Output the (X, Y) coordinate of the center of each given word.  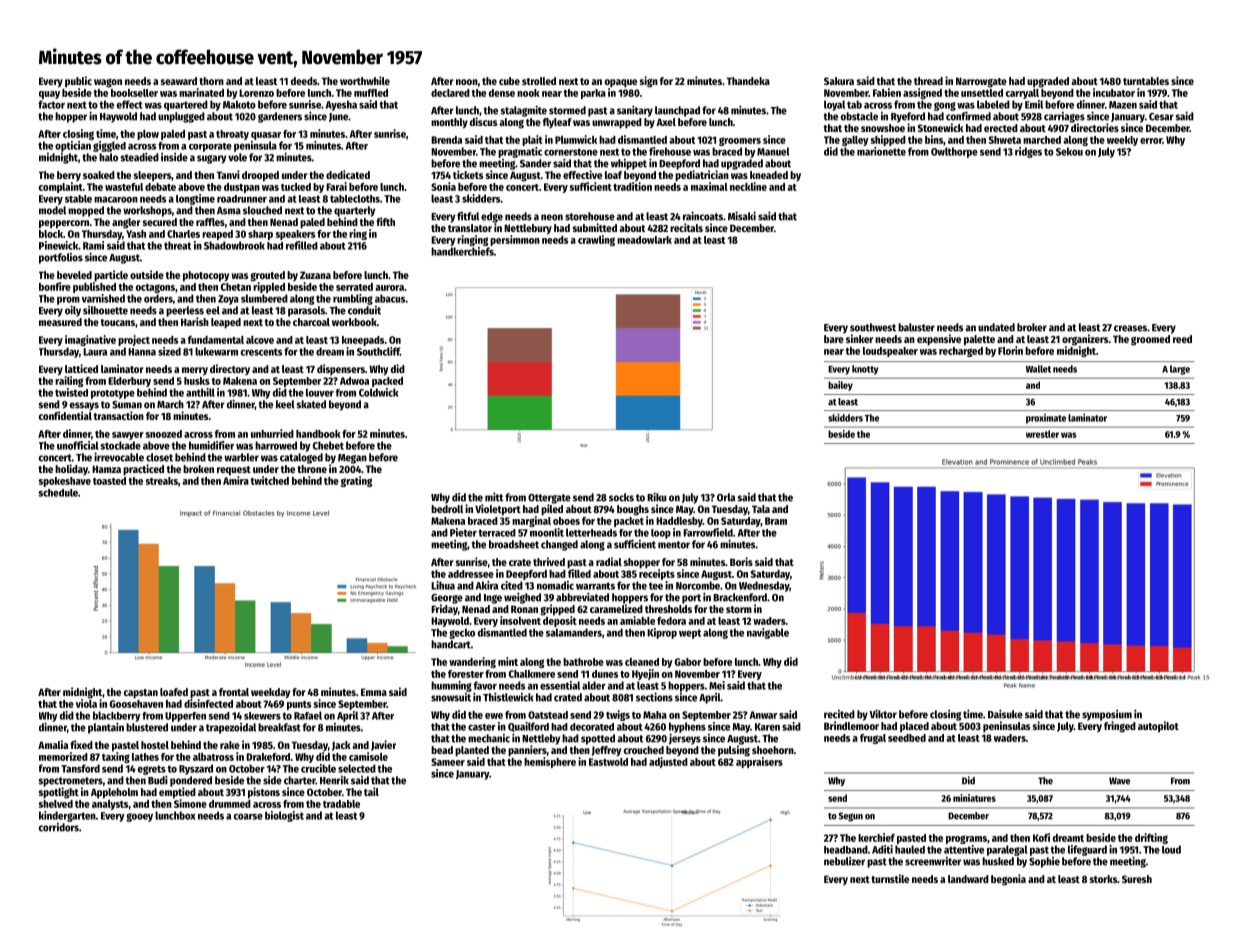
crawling (596, 240)
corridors (59, 827)
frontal (234, 692)
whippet (629, 164)
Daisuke (1005, 714)
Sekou (1069, 151)
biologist (284, 816)
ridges (1028, 152)
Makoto (239, 104)
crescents (261, 352)
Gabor (688, 662)
